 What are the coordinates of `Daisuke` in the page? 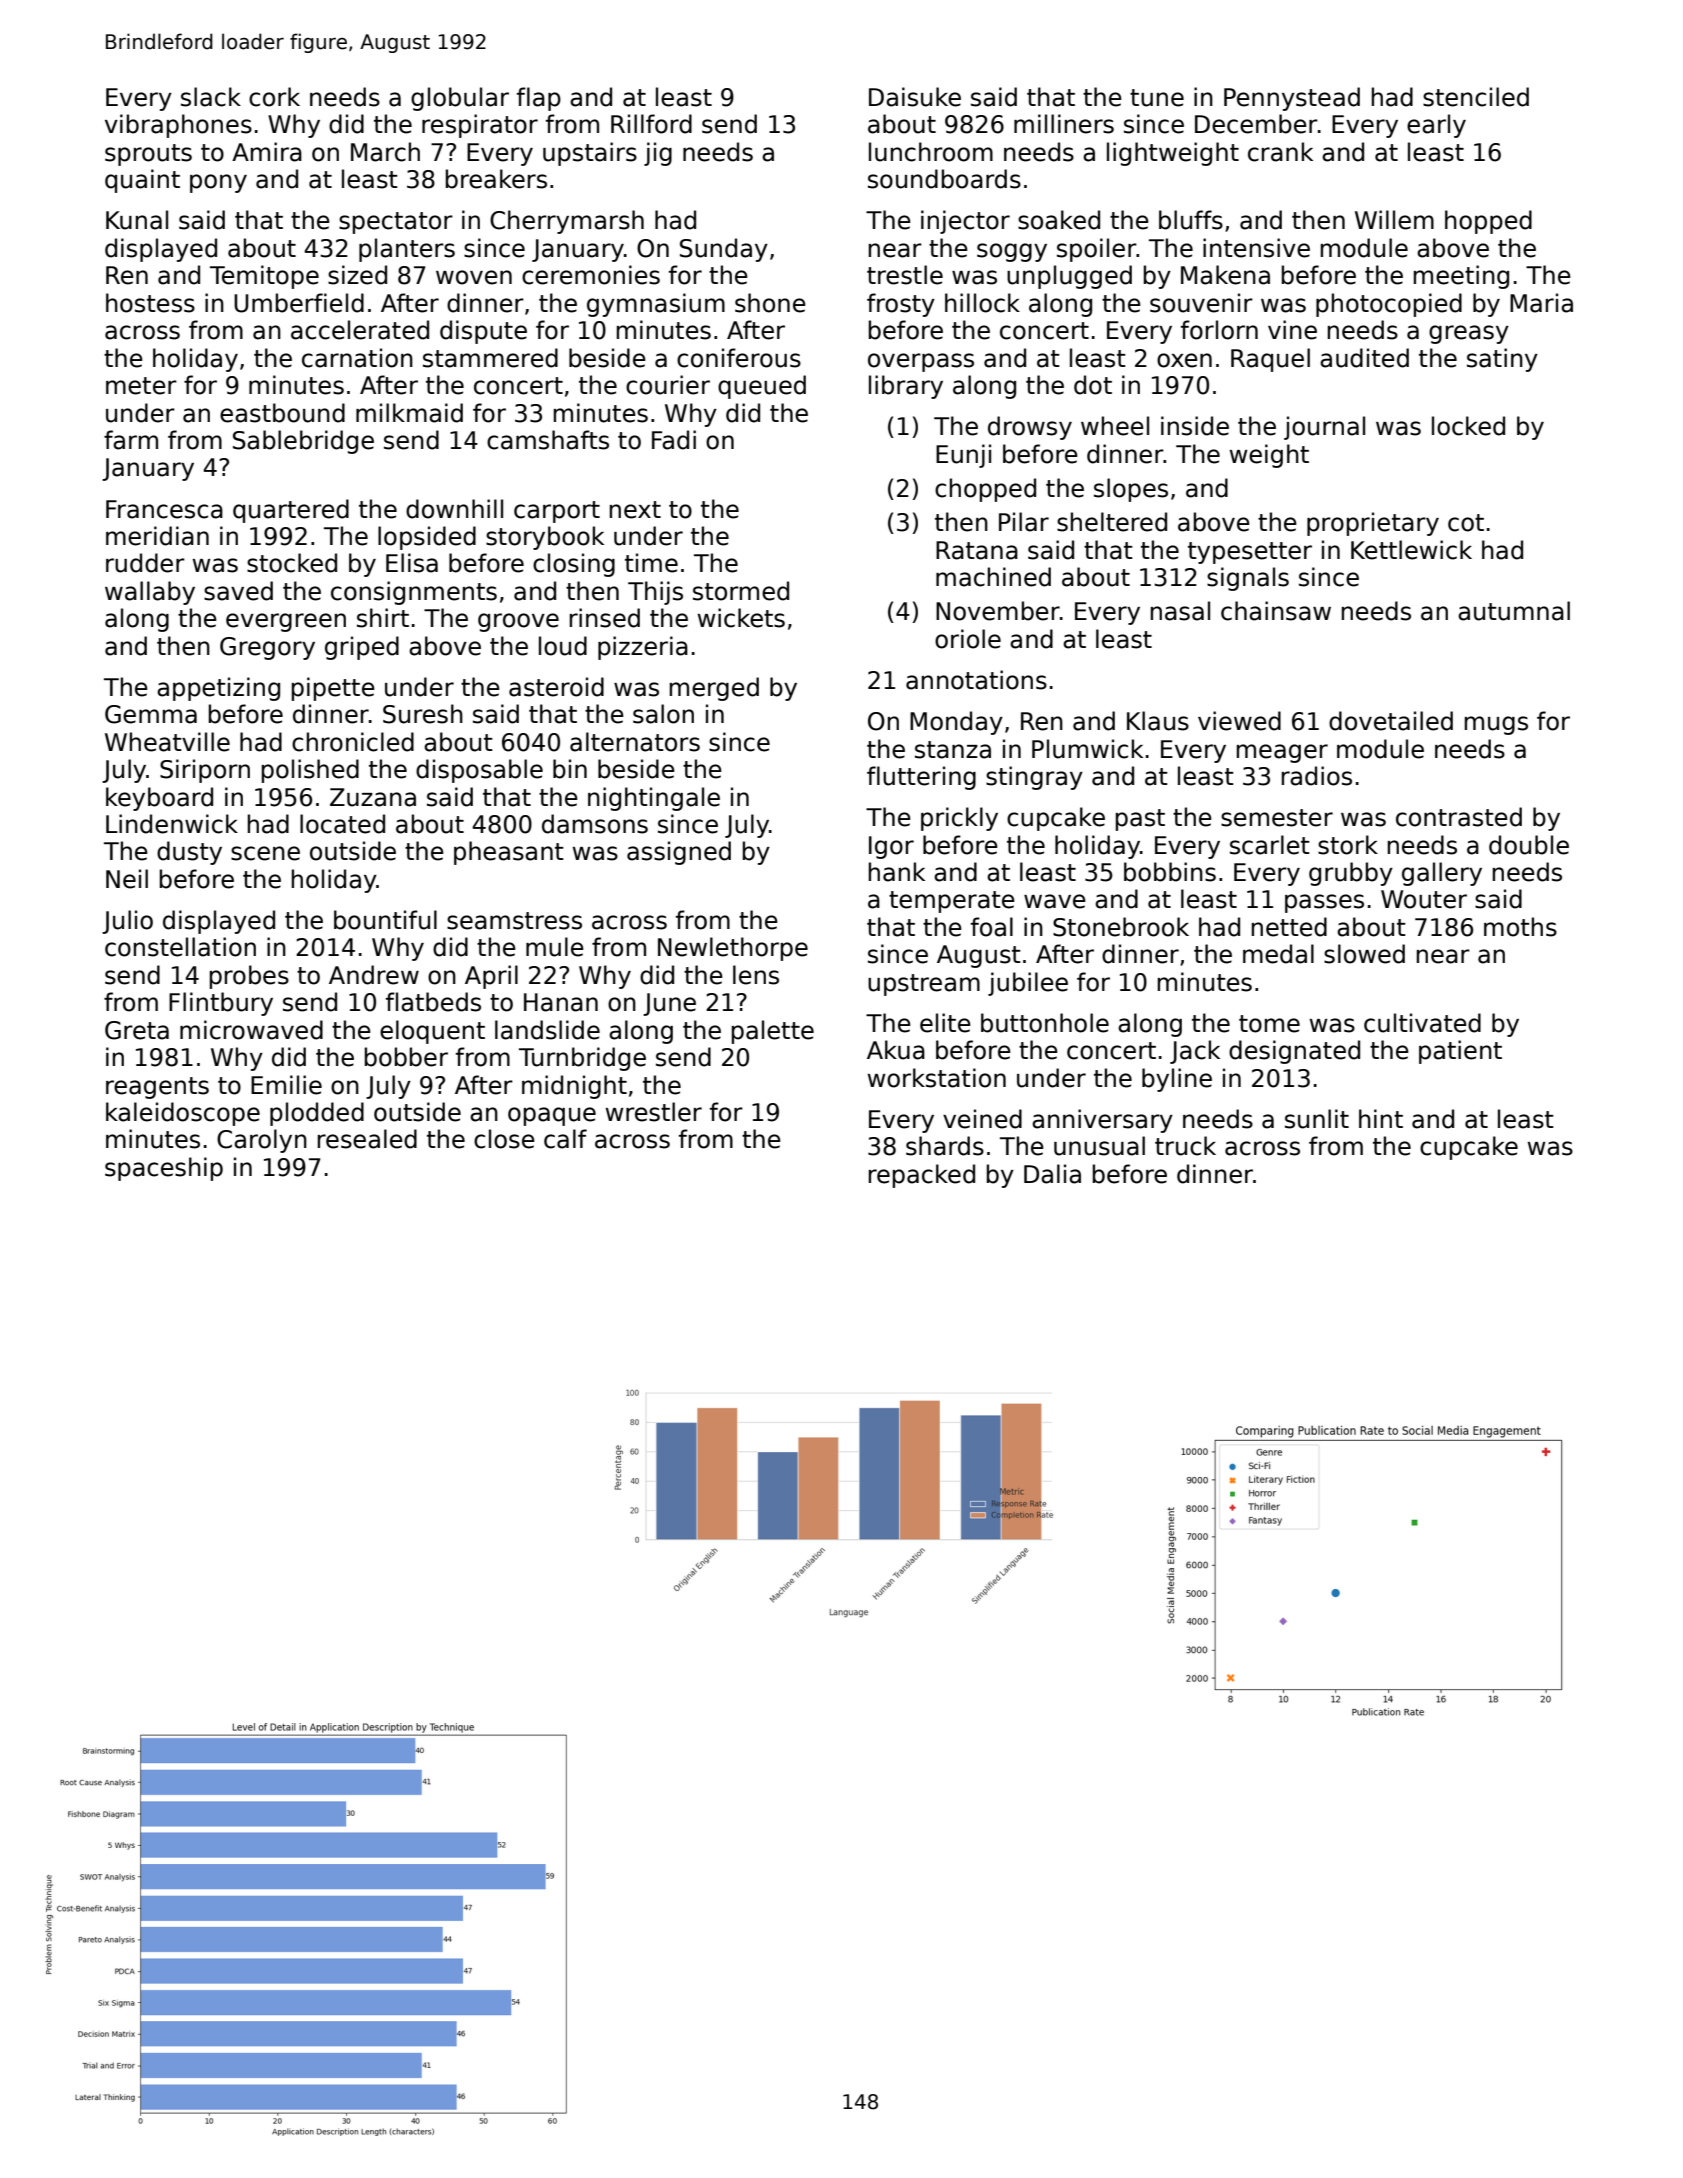 It's located at (915, 97).
